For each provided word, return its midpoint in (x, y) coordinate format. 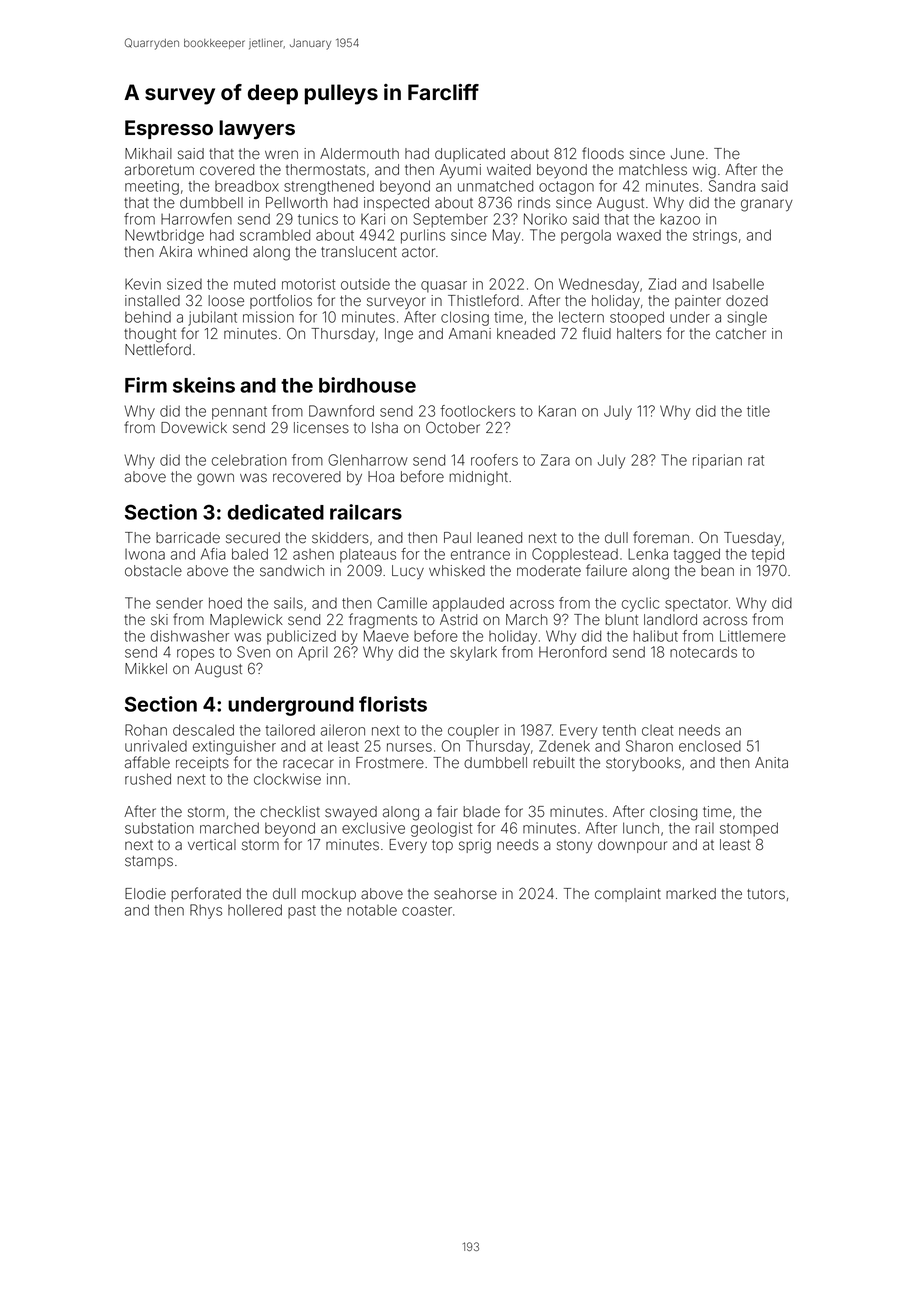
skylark (473, 653)
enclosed (710, 746)
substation (159, 828)
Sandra (732, 186)
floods (603, 153)
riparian (717, 461)
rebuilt (554, 763)
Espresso (169, 129)
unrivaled (156, 746)
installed (152, 301)
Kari (373, 219)
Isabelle (738, 284)
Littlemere (753, 636)
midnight (478, 478)
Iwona (145, 554)
